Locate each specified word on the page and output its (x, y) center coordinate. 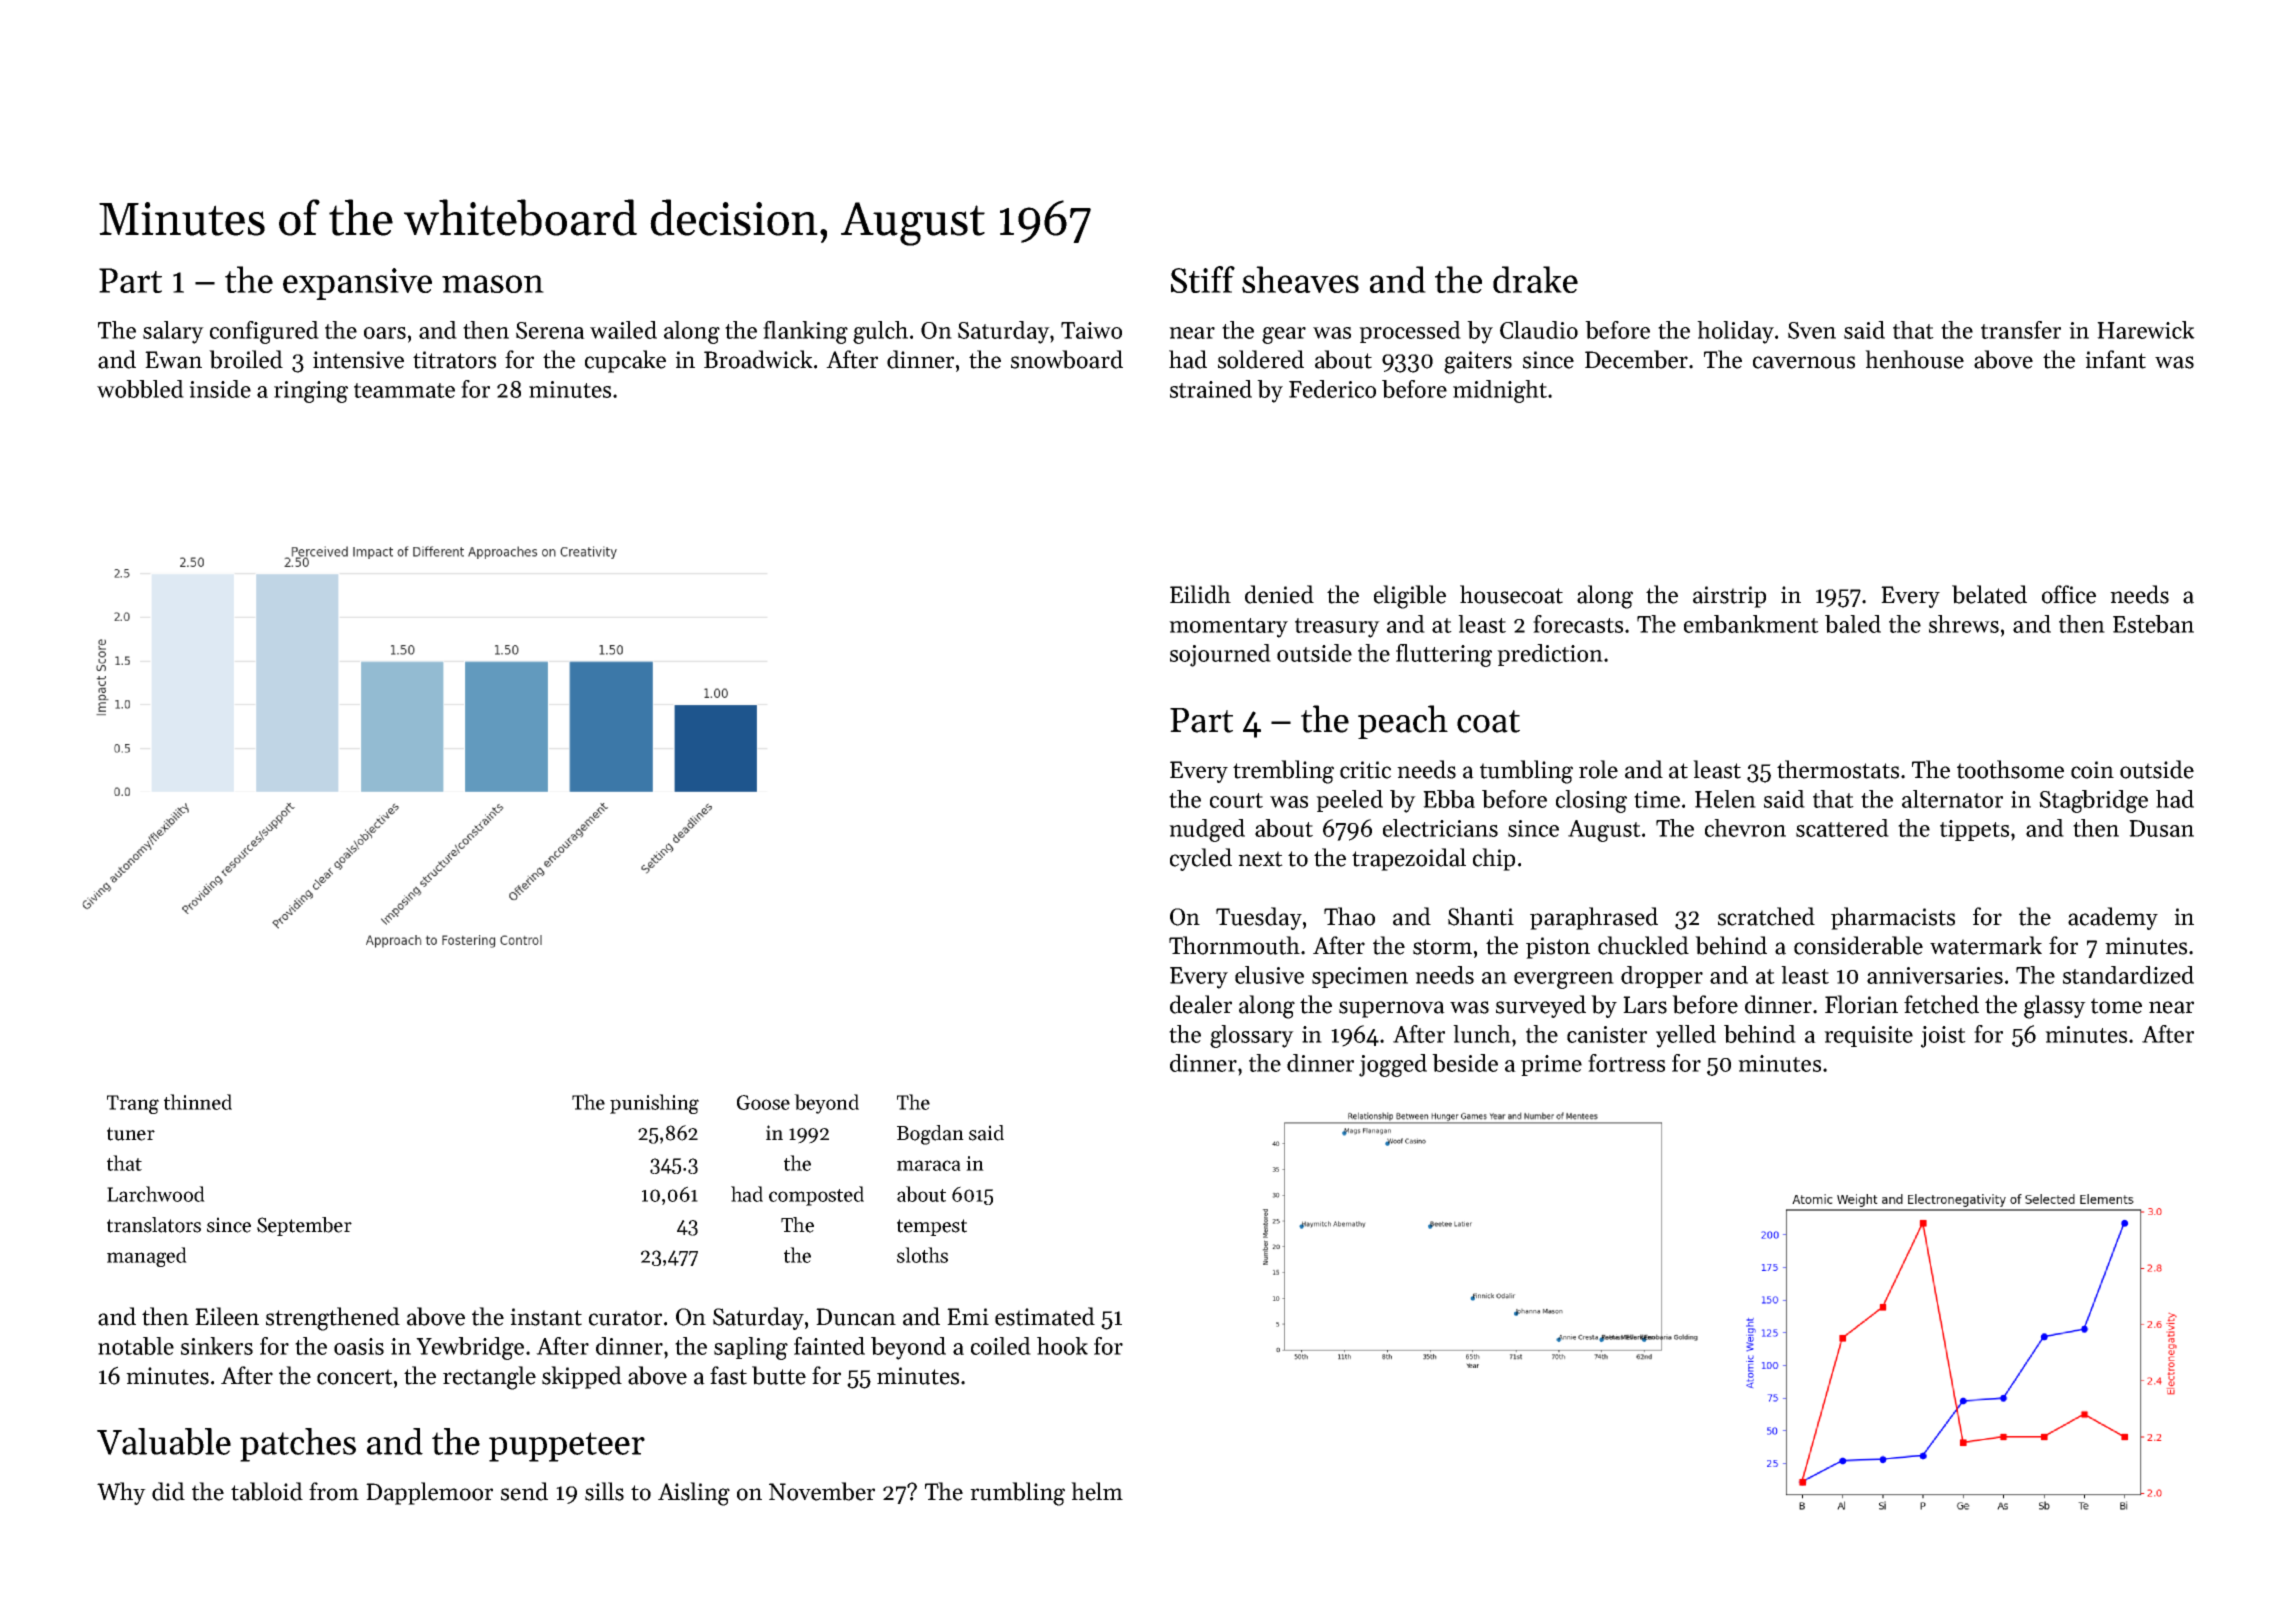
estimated (1045, 1316)
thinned (198, 1102)
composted (816, 1196)
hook (1062, 1346)
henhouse (1914, 359)
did (168, 1491)
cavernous (1804, 362)
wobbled (140, 389)
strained (1211, 389)
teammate (404, 390)
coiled (1001, 1346)
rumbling (1017, 1494)
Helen (1725, 799)
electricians (1440, 828)
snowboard (1067, 359)
